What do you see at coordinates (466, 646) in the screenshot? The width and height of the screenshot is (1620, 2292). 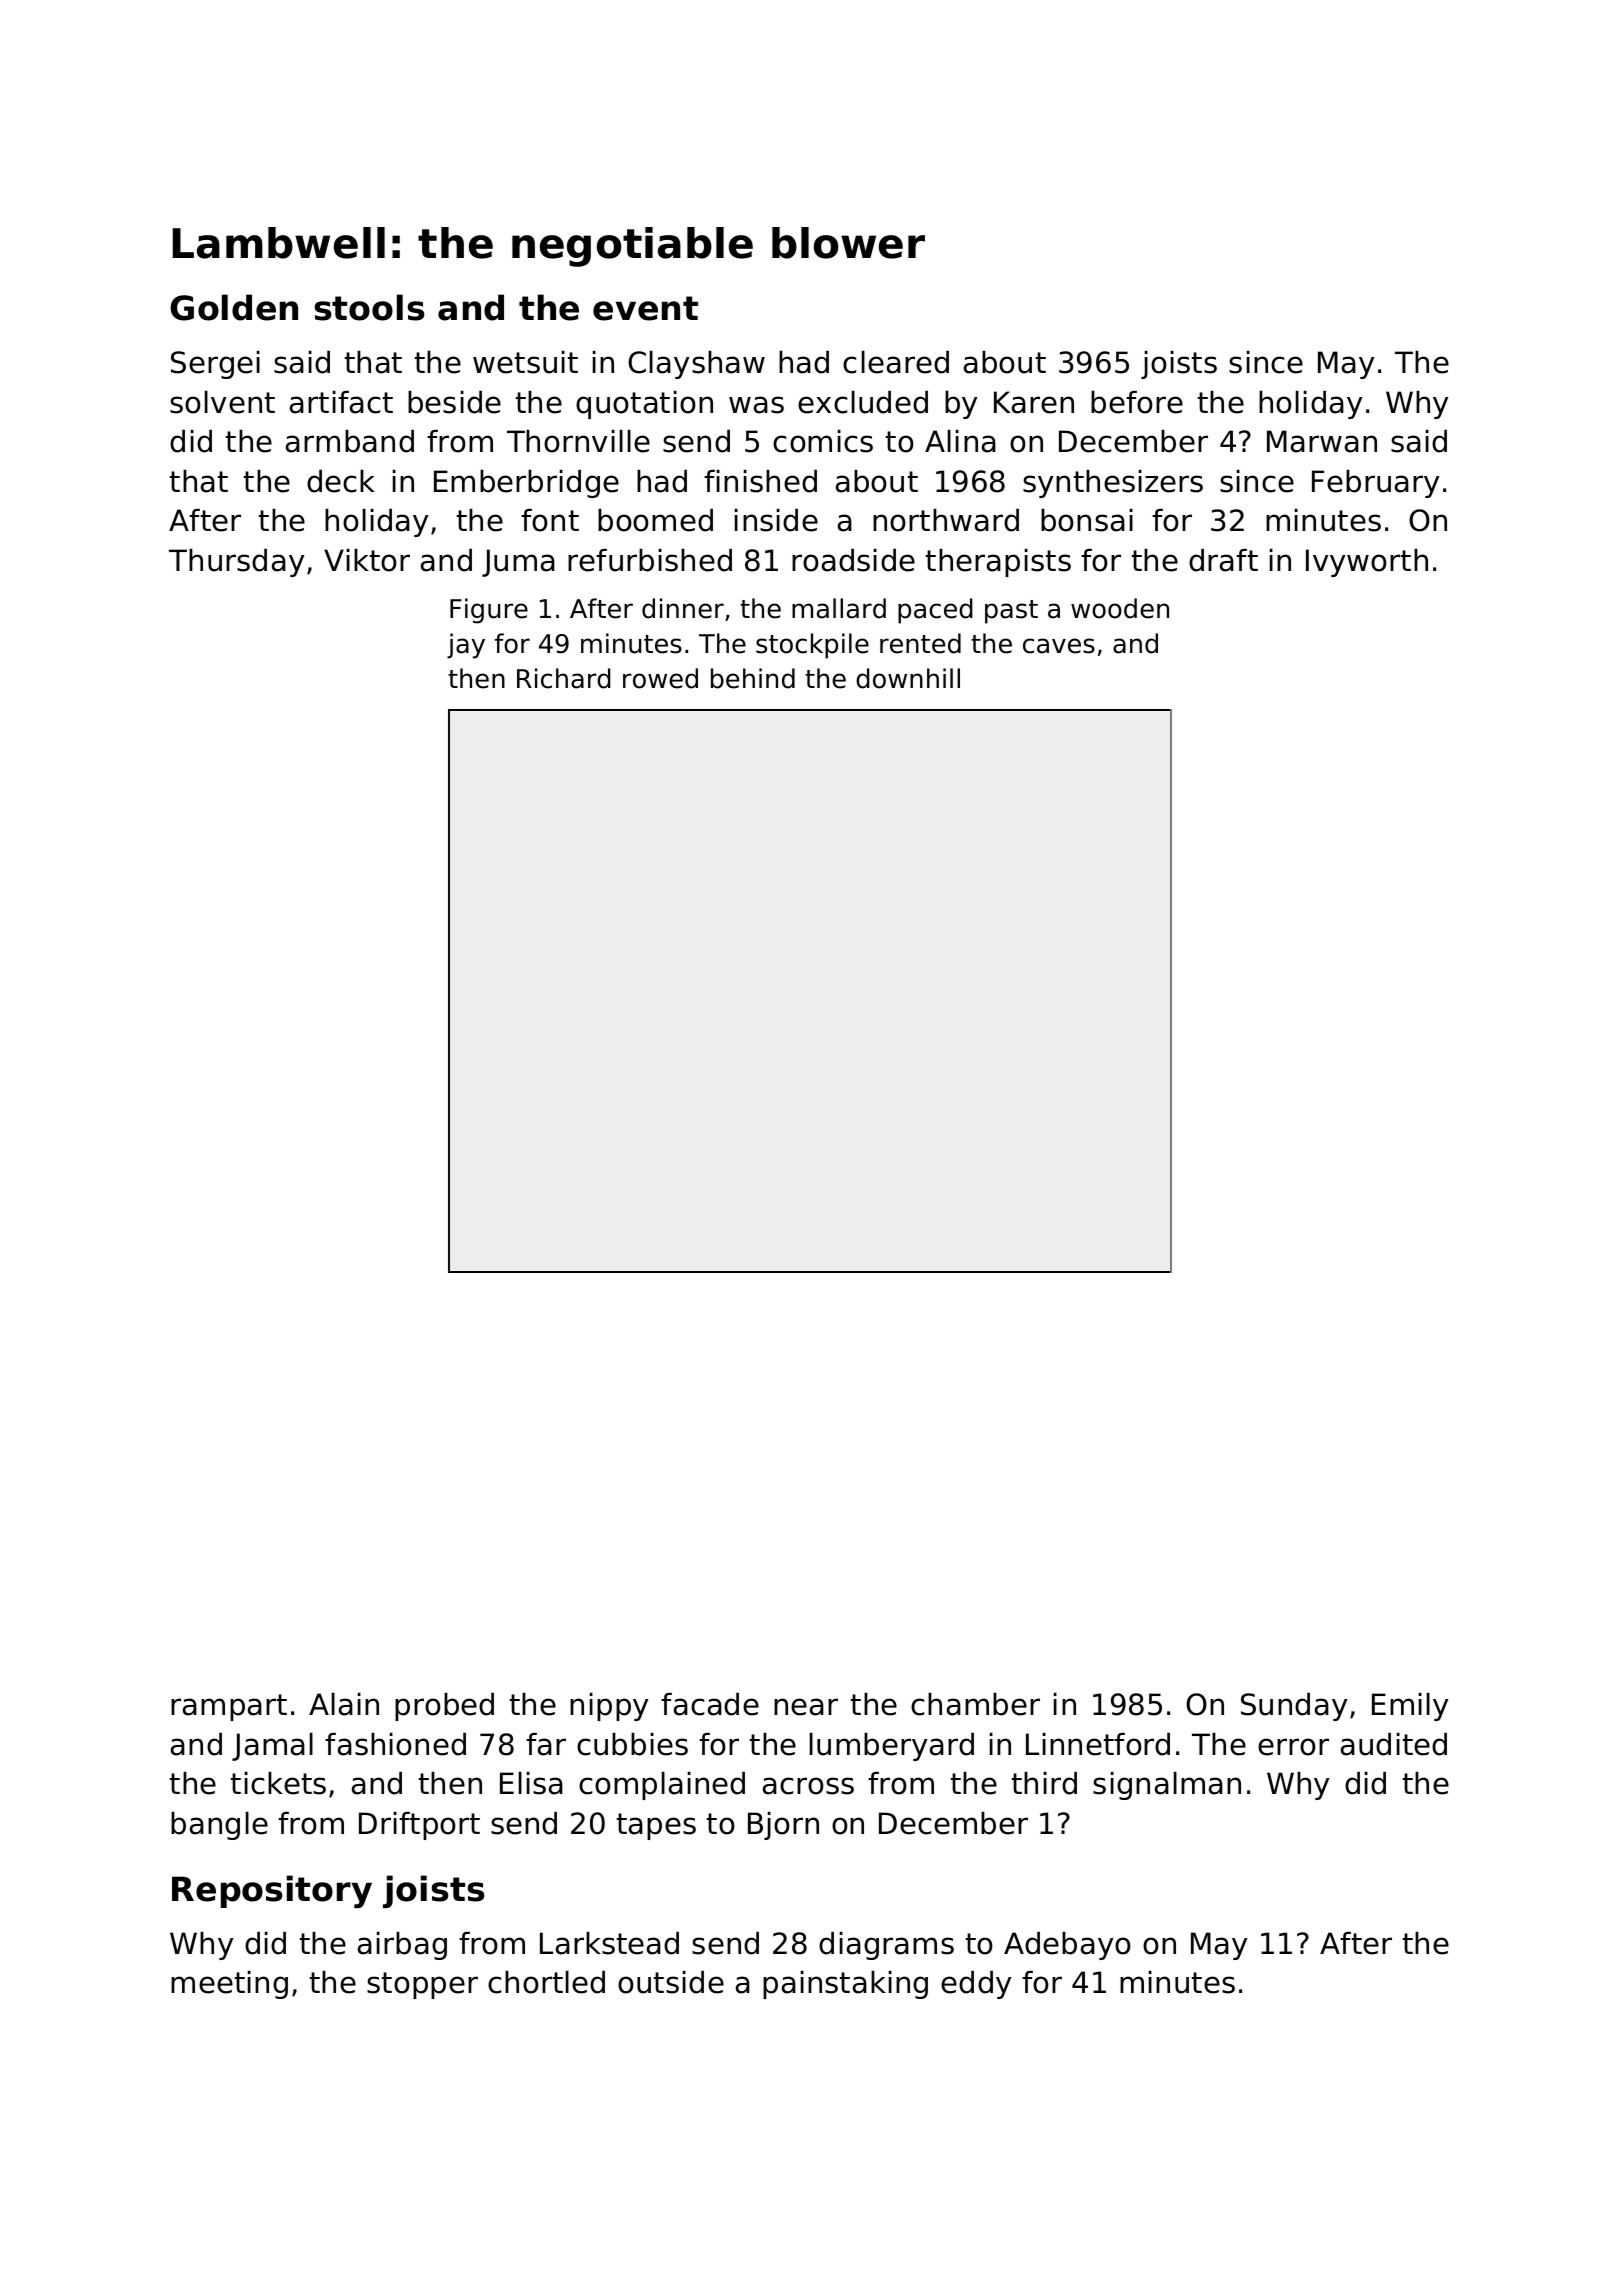 I see `jay` at bounding box center [466, 646].
